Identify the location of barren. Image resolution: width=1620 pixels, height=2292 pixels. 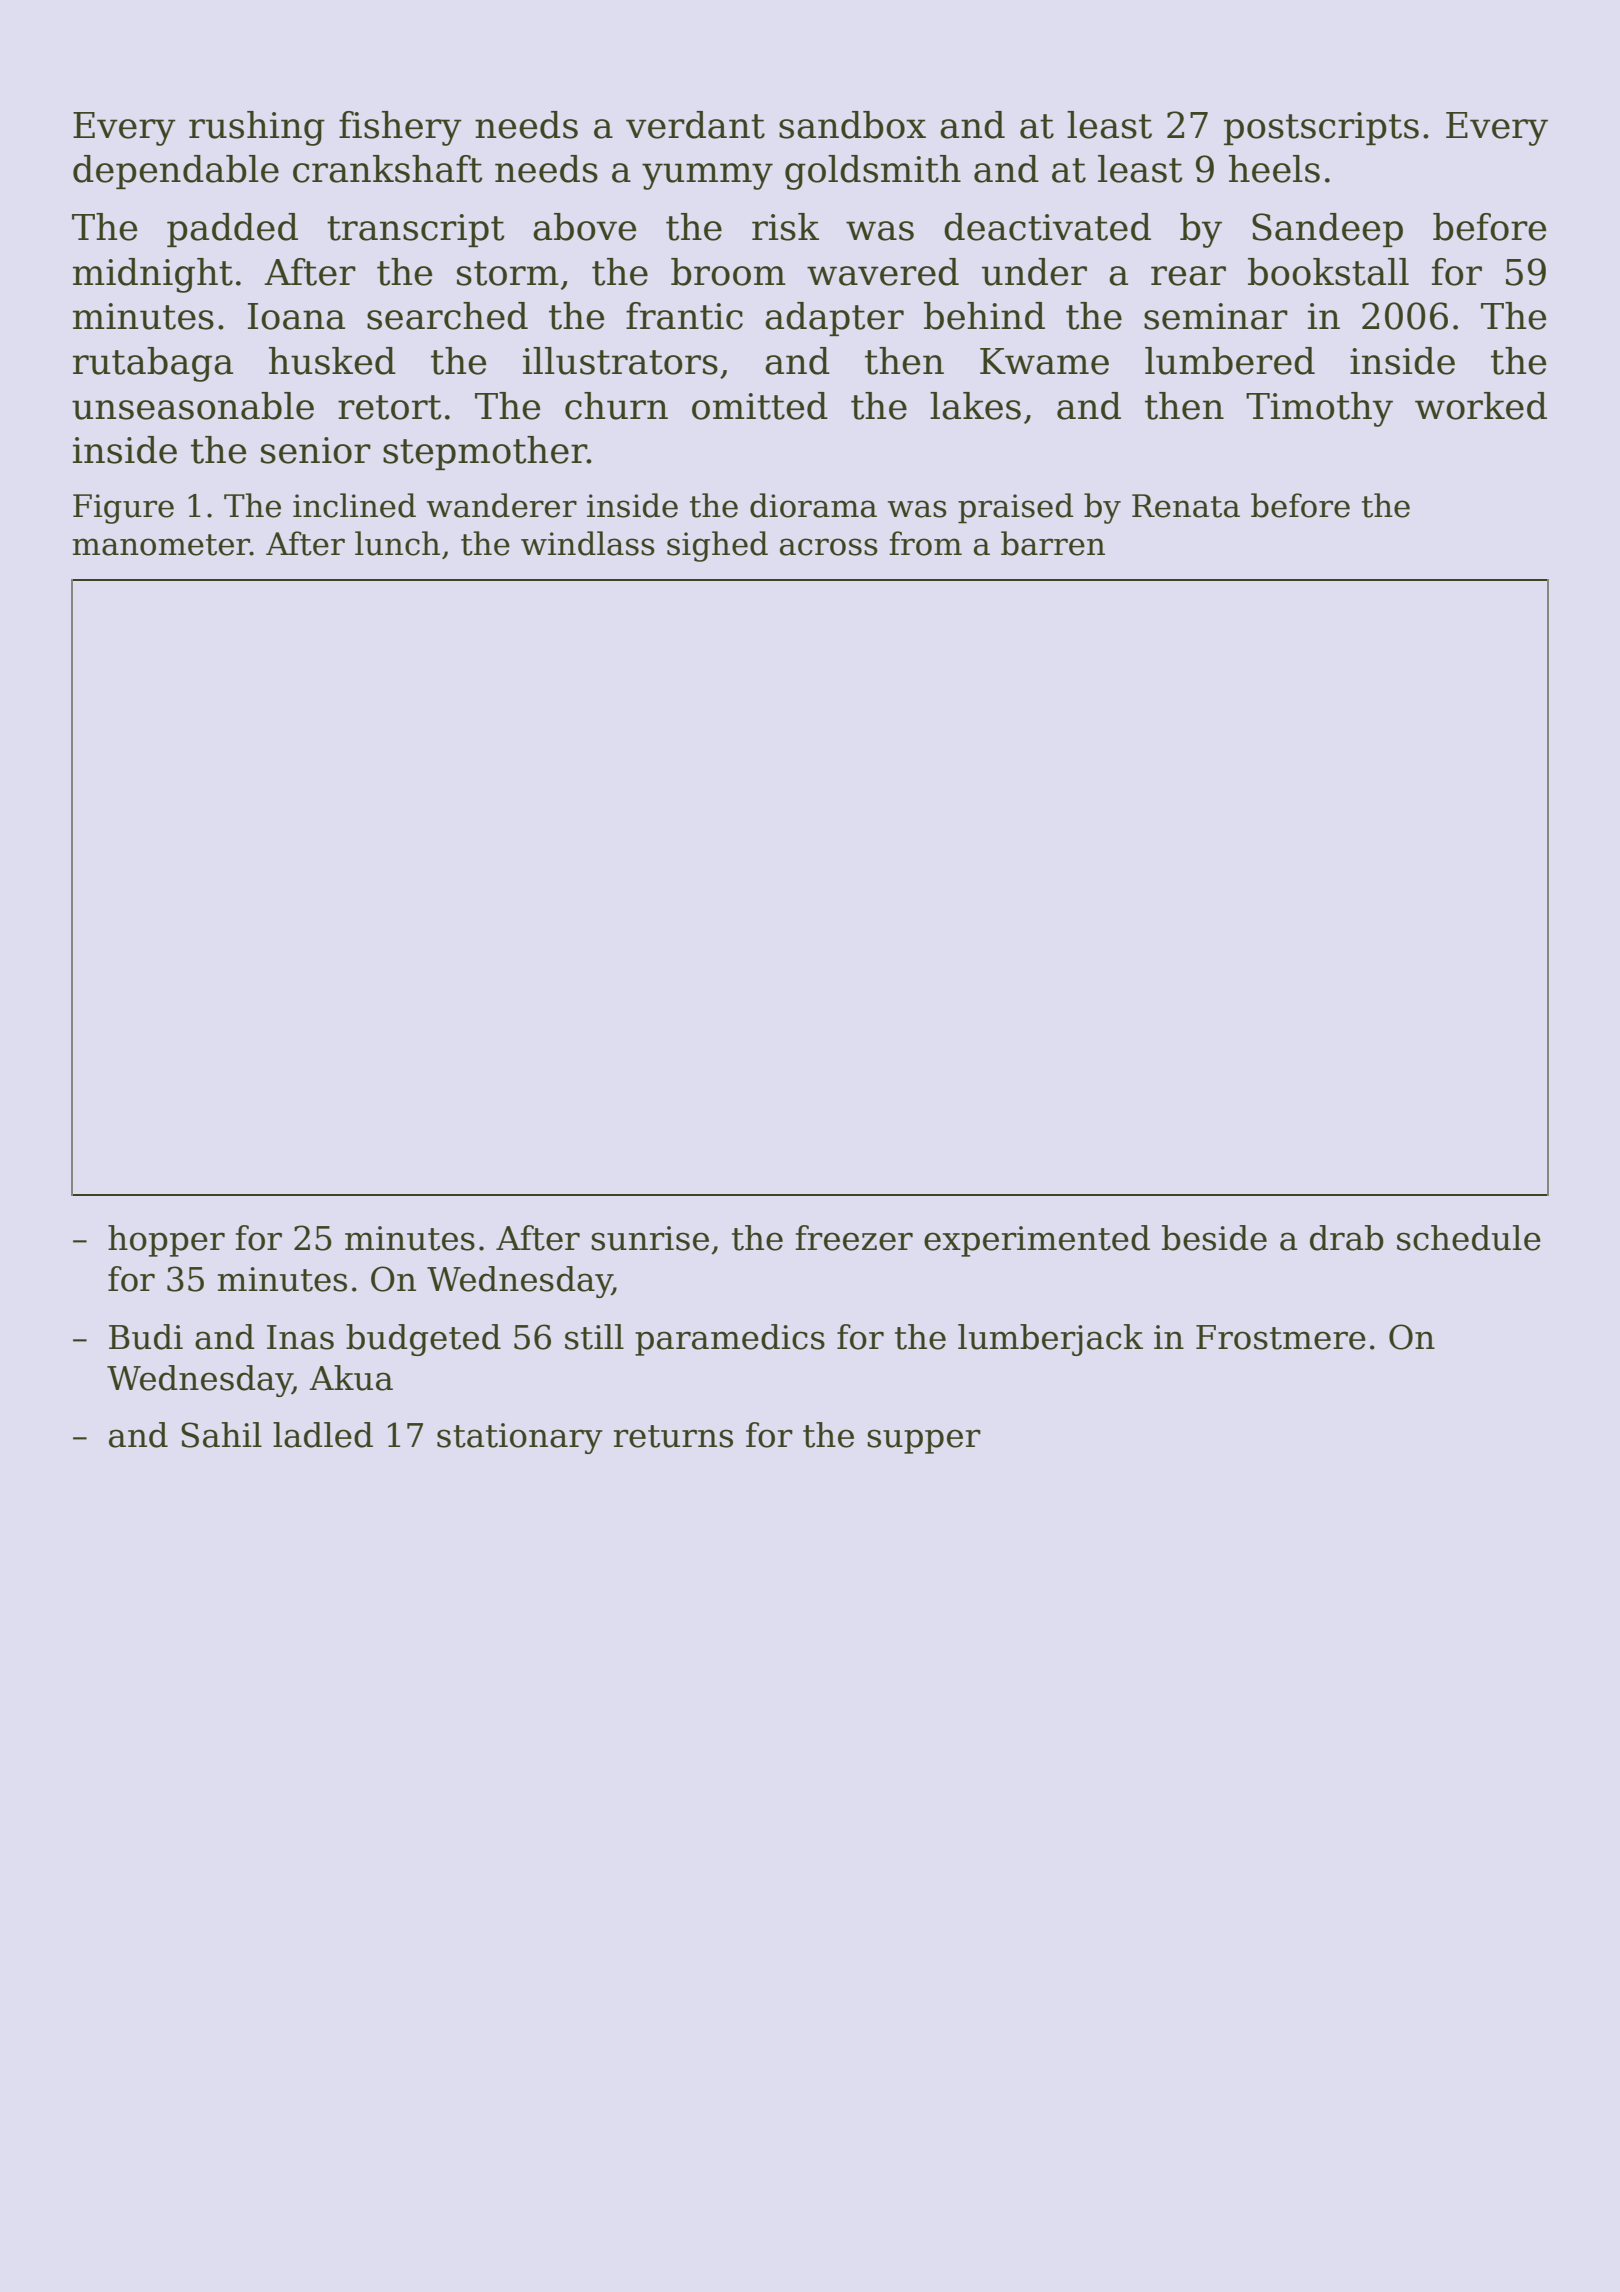
(1053, 543).
